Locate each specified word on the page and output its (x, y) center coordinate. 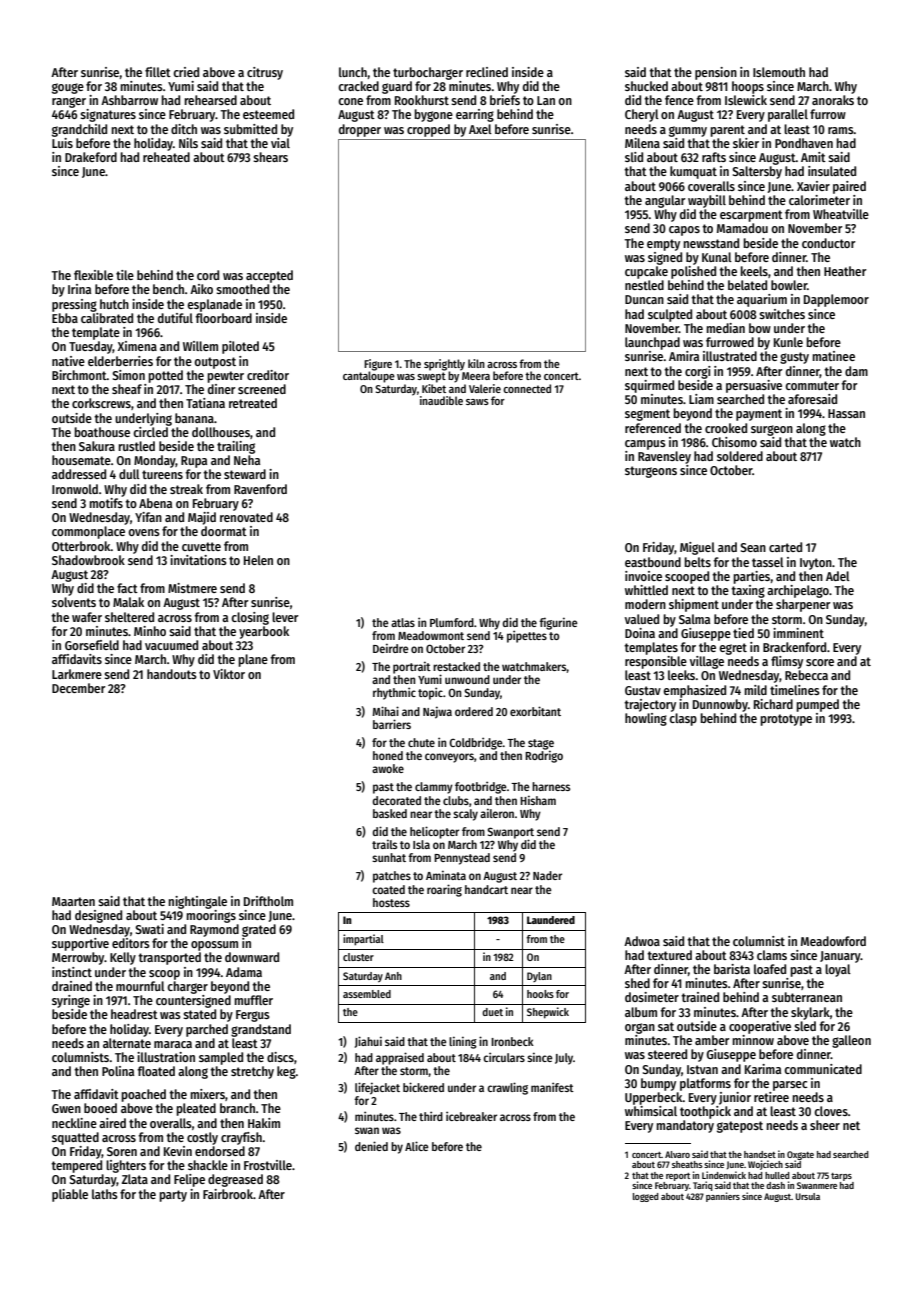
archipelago (798, 591)
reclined (487, 72)
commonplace (88, 532)
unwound (467, 679)
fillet (158, 72)
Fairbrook (228, 1194)
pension (716, 73)
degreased (235, 1180)
